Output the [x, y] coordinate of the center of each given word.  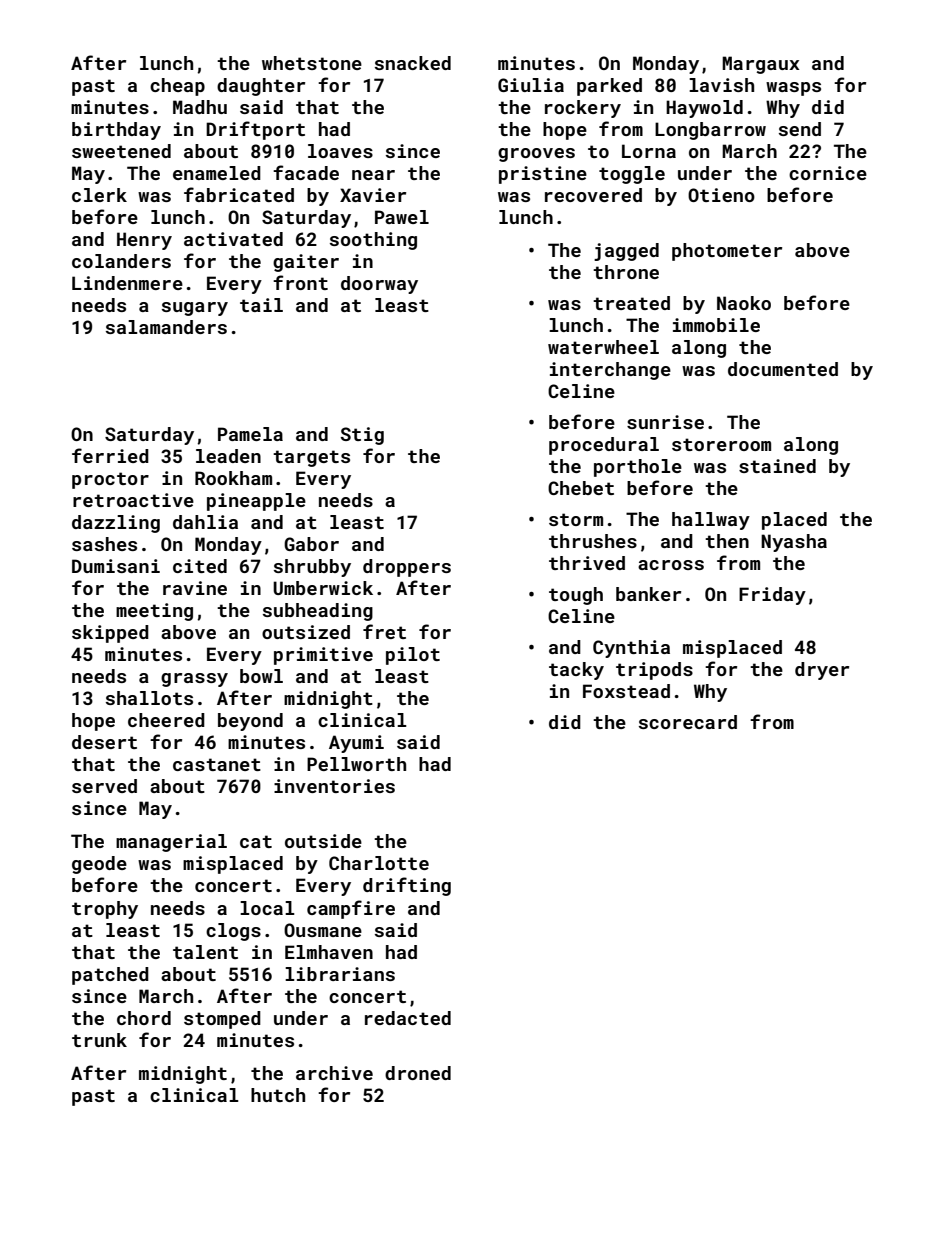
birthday [116, 131]
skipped [110, 634]
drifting [407, 886]
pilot [413, 656]
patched [110, 976]
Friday [772, 596]
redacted [408, 1018]
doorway [379, 285]
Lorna [649, 151]
